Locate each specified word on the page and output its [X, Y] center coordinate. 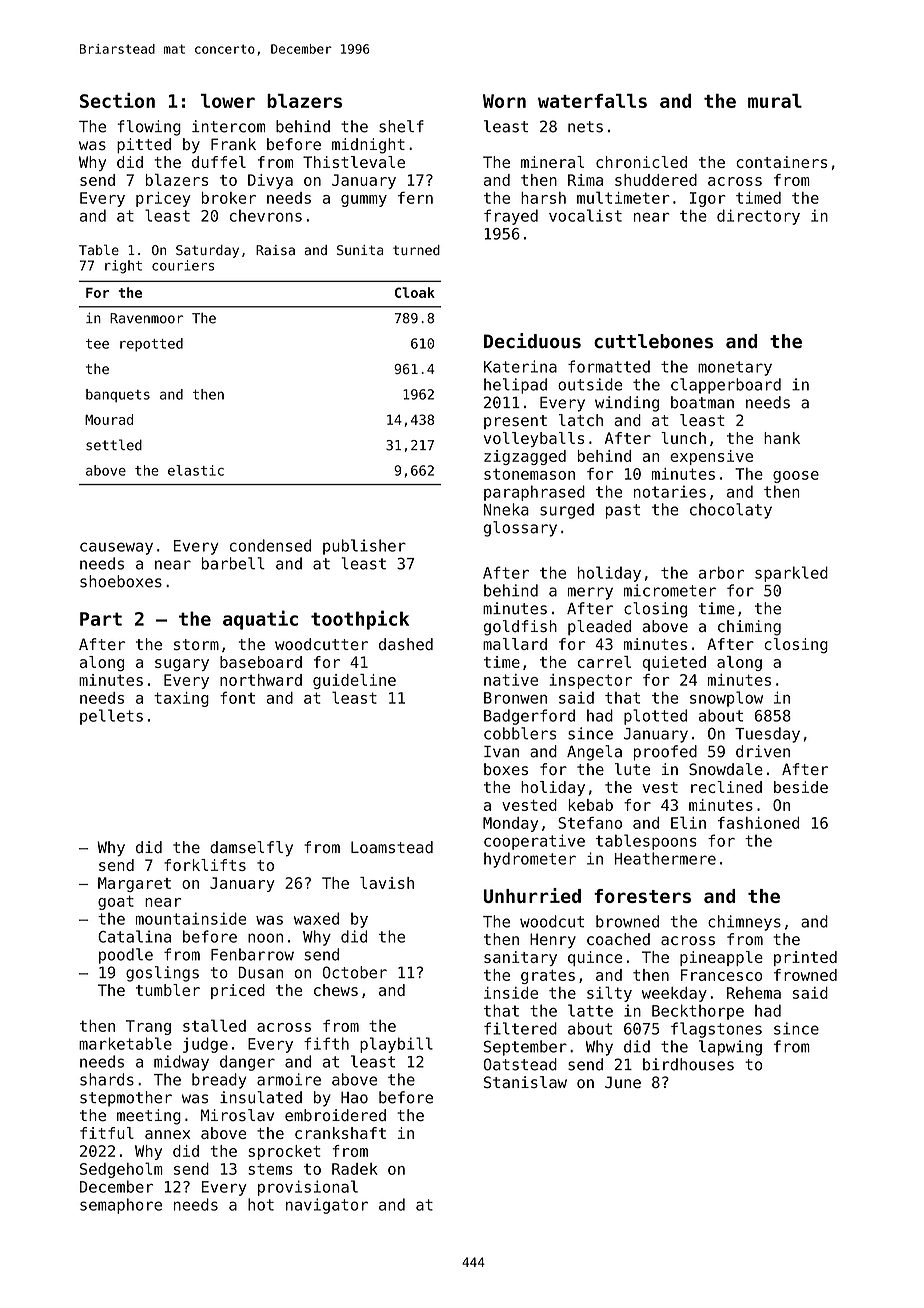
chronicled [641, 162]
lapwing [730, 1048]
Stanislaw [525, 1082]
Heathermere [665, 858]
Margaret [134, 884]
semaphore [121, 1206]
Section [117, 100]
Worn [504, 101]
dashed [406, 644]
